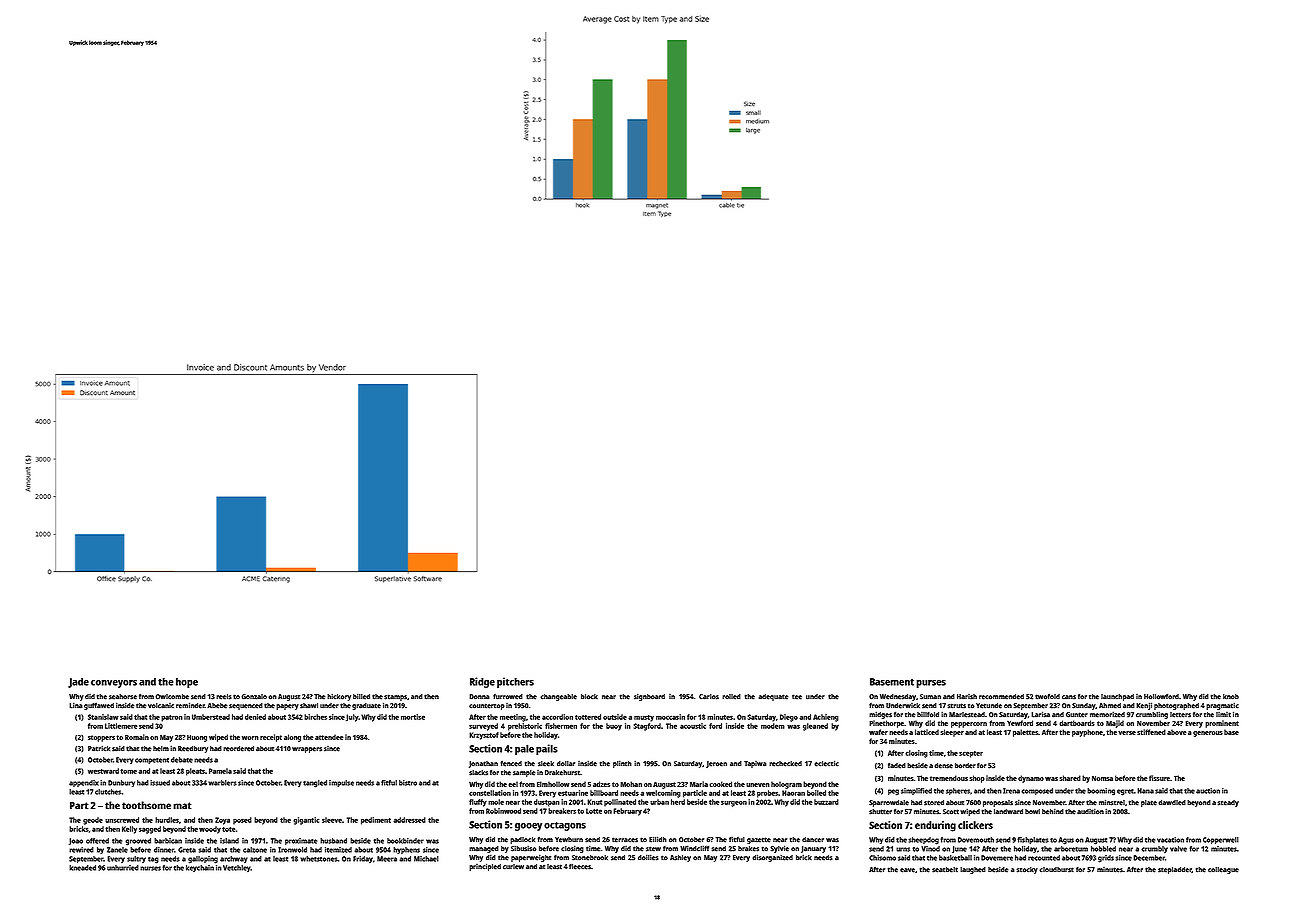 The image size is (1308, 924). I want to click on colleague, so click(1223, 870).
